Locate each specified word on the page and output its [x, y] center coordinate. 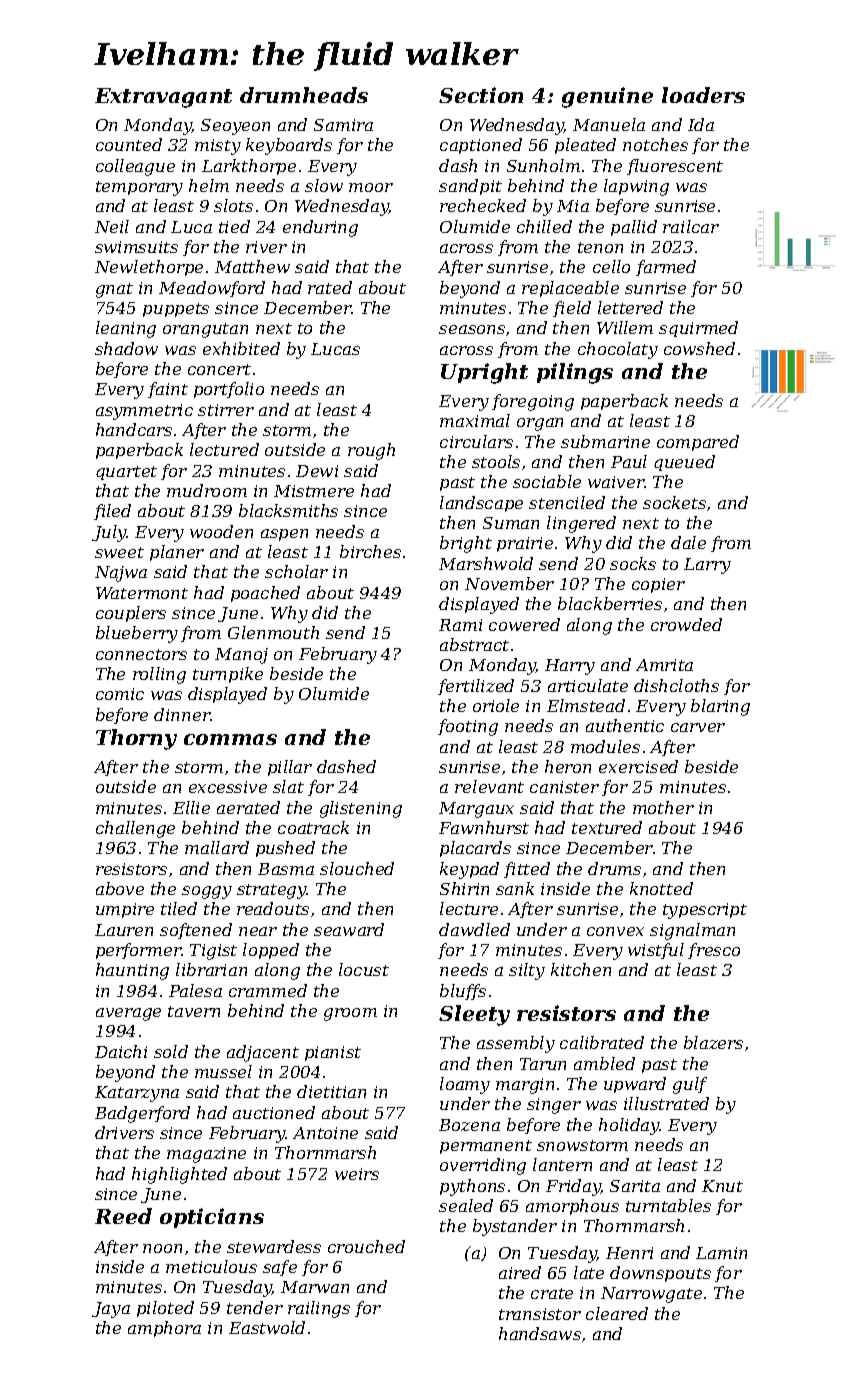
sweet [119, 552]
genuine [607, 97]
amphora [164, 1329]
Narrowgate [651, 1295]
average [128, 1014]
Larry [707, 566]
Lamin [721, 1253]
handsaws [540, 1333]
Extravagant [163, 98]
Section [481, 95]
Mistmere [314, 491]
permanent [486, 1147]
